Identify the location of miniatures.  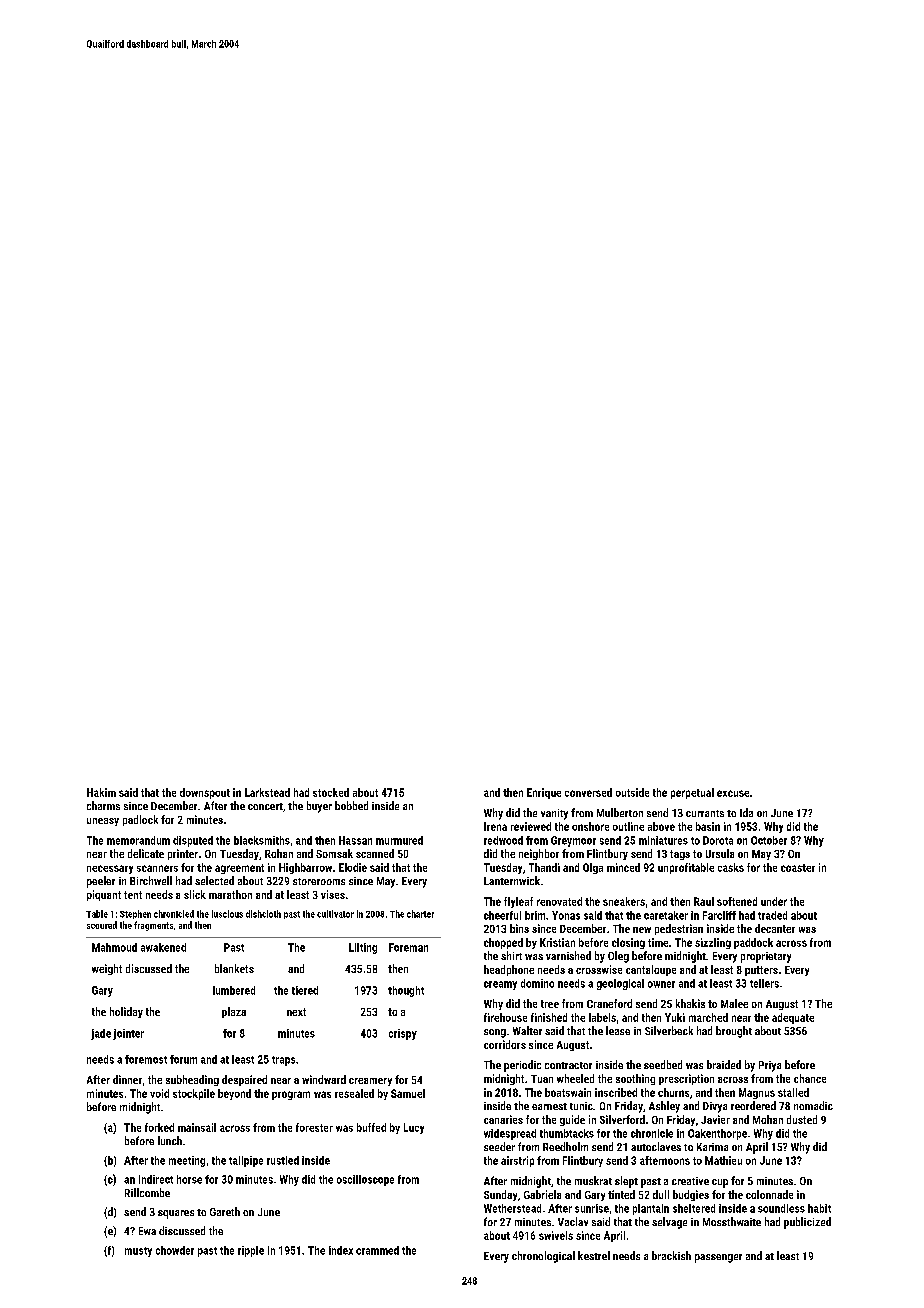
(663, 840).
